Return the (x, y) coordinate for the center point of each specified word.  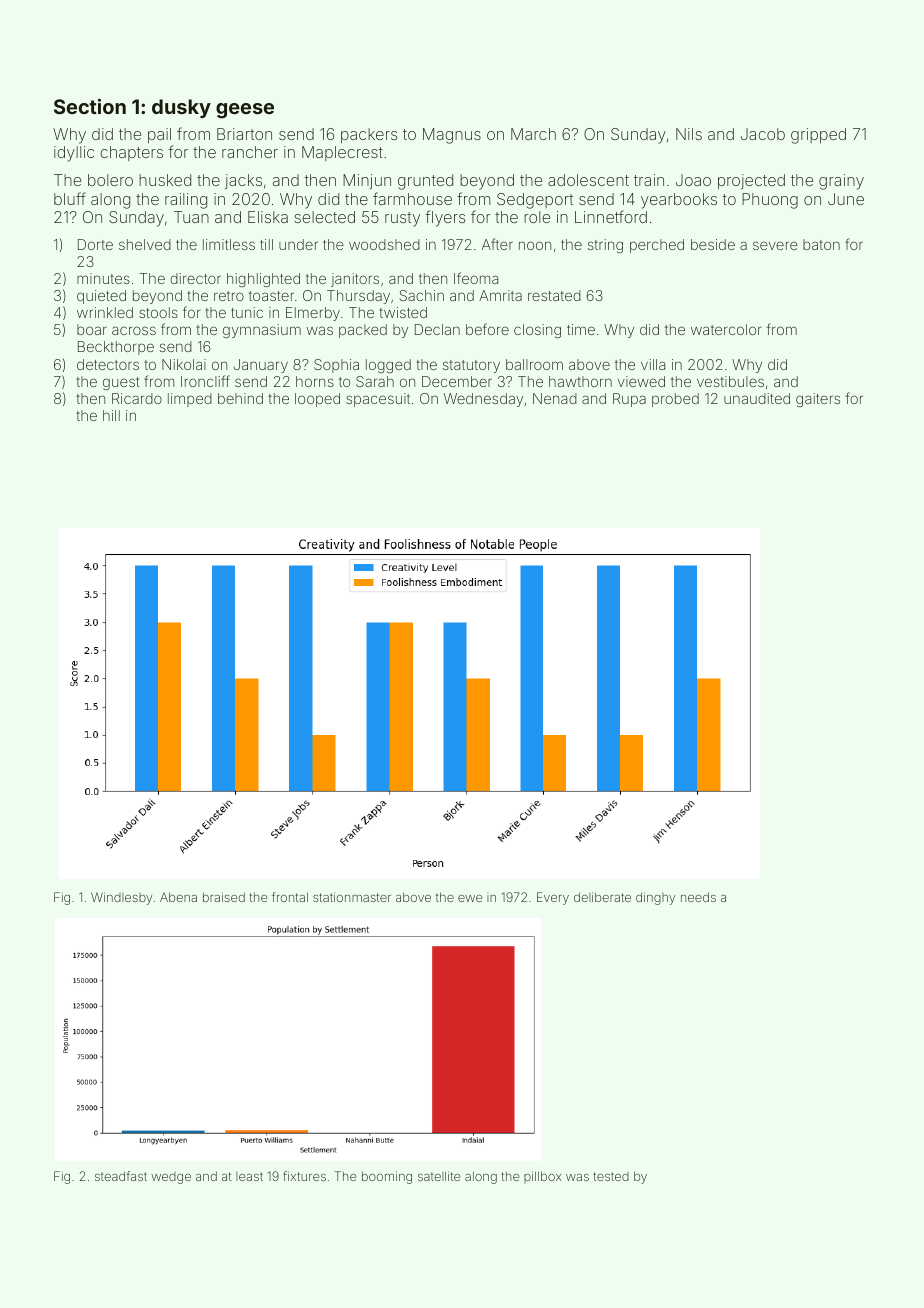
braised (224, 897)
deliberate (602, 897)
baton (821, 244)
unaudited (757, 398)
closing (537, 331)
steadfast (121, 1176)
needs (698, 897)
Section (90, 106)
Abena (178, 897)
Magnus (452, 136)
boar (92, 329)
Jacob (763, 134)
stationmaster (352, 897)
